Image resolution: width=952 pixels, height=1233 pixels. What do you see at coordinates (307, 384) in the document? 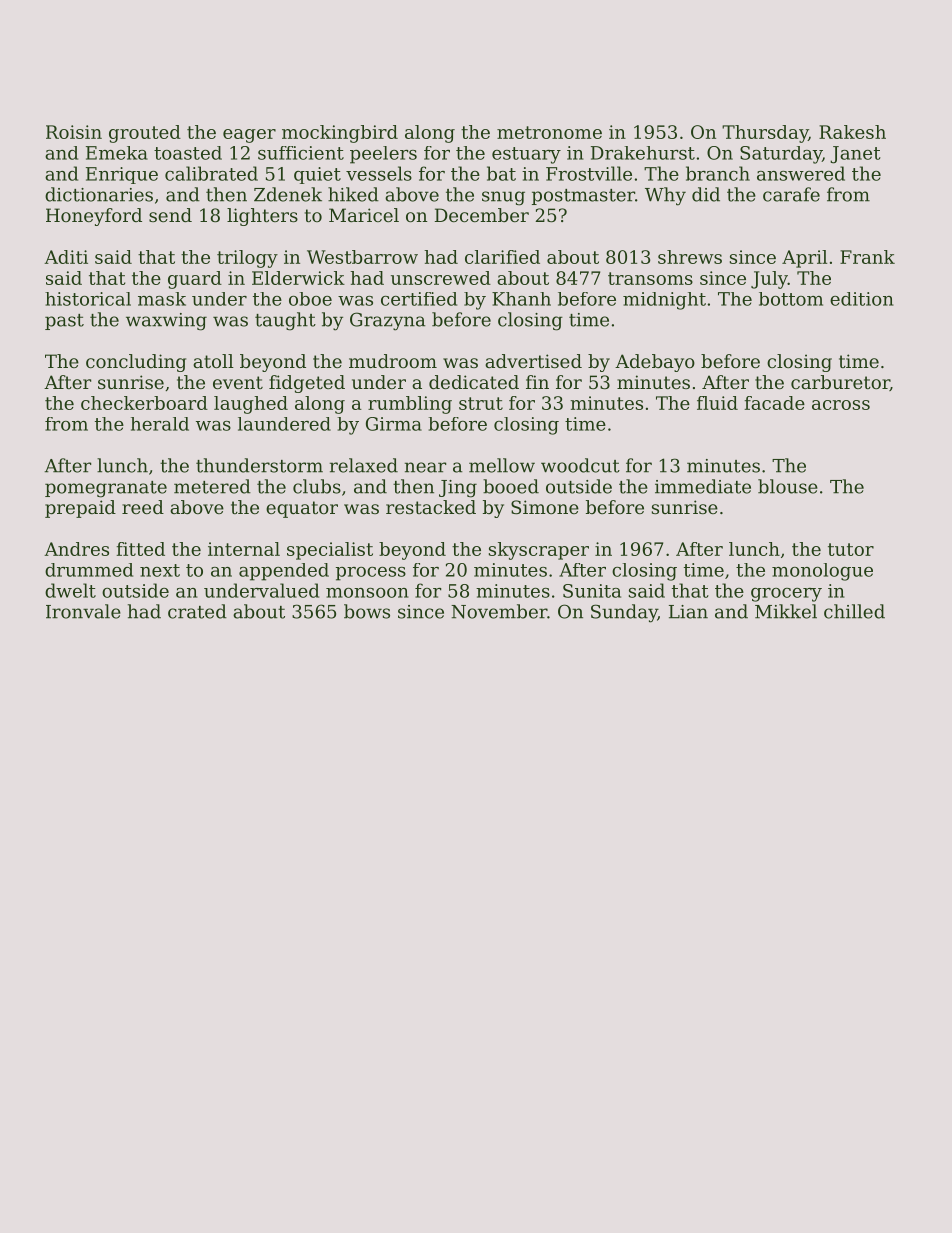
I see `fidgeted` at bounding box center [307, 384].
